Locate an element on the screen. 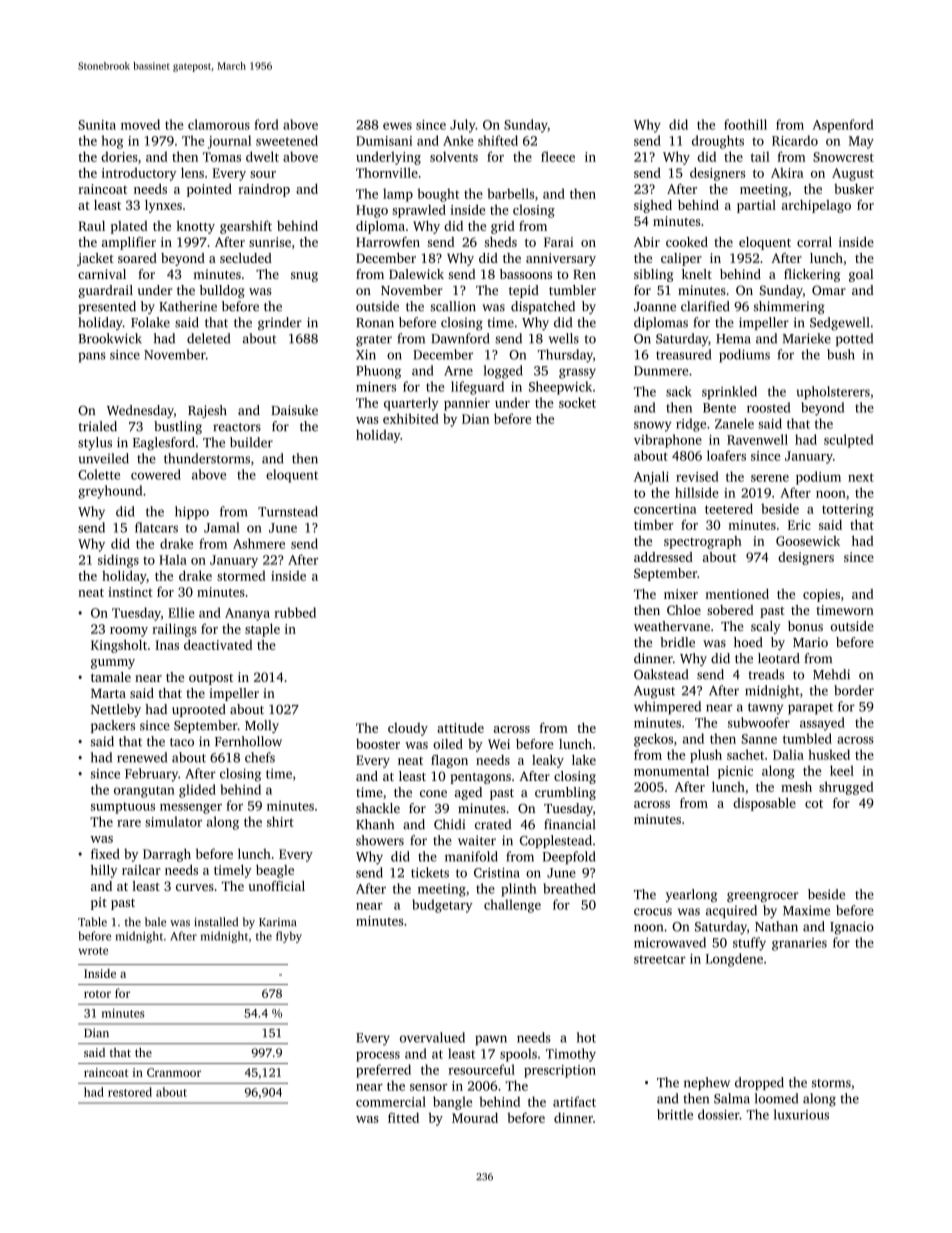 This screenshot has height=1233, width=952. Sunita is located at coordinates (97, 125).
